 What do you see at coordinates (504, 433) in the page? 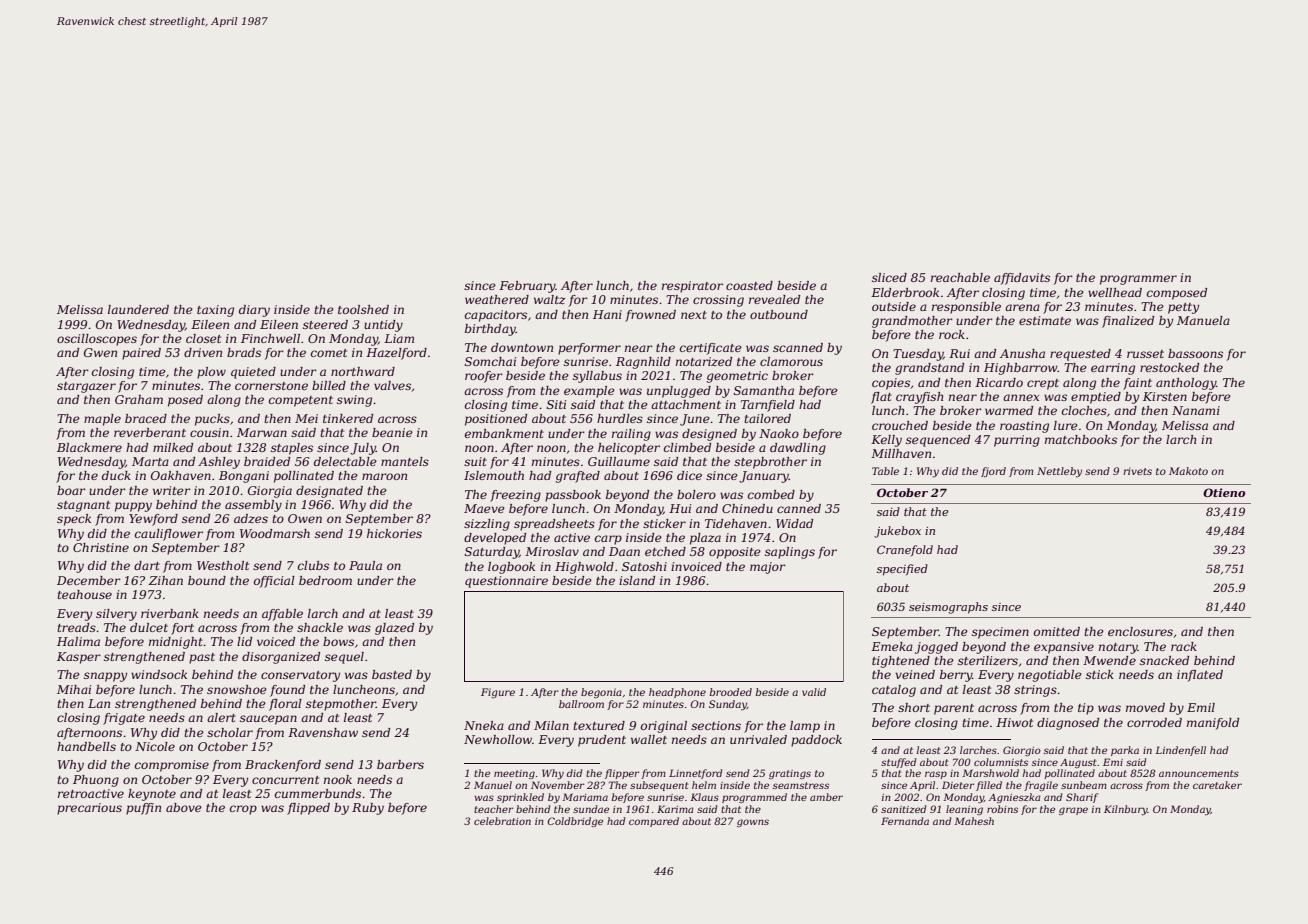
I see `embankment` at bounding box center [504, 433].
